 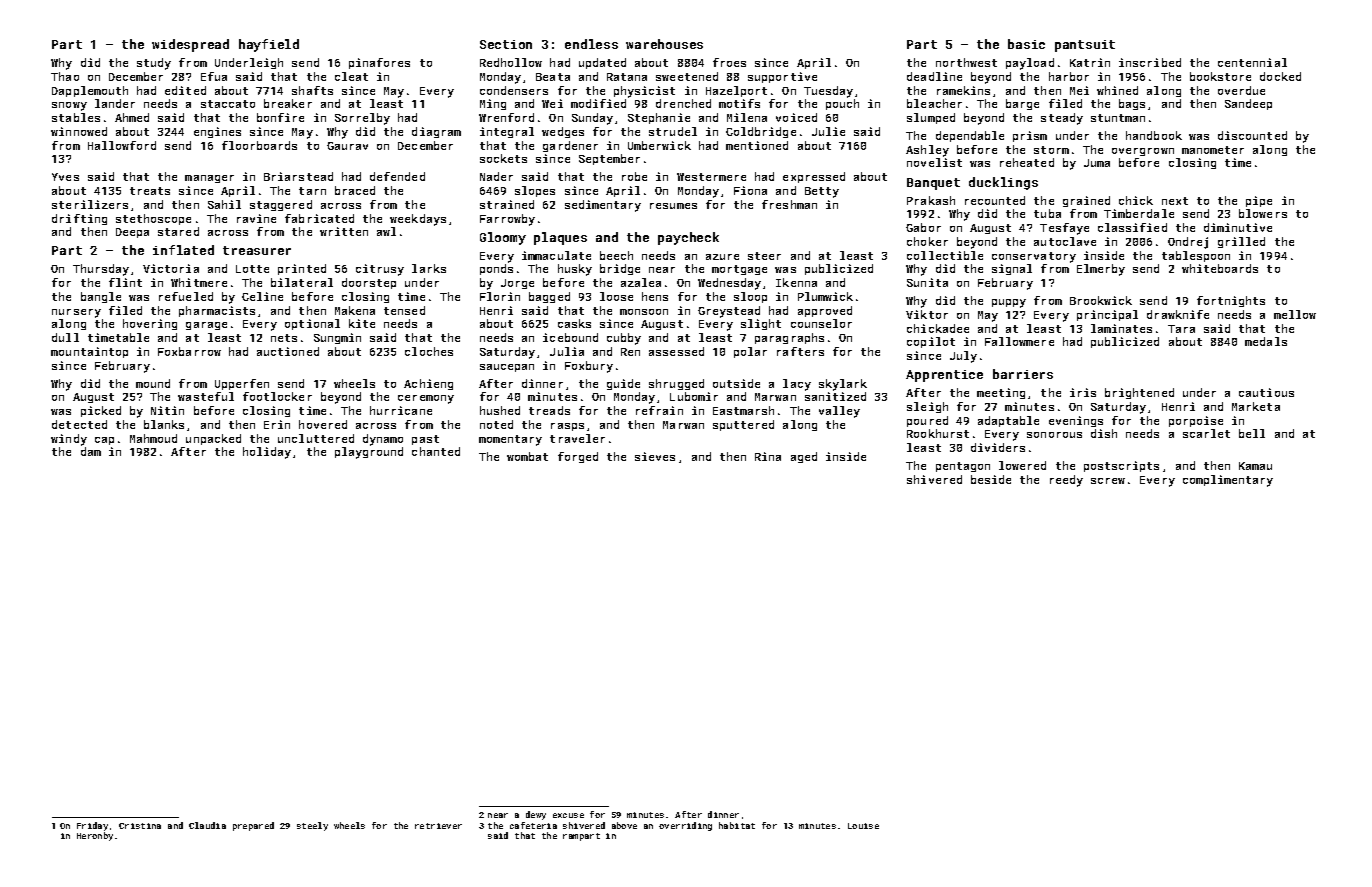 What do you see at coordinates (92, 826) in the page?
I see `Friday` at bounding box center [92, 826].
